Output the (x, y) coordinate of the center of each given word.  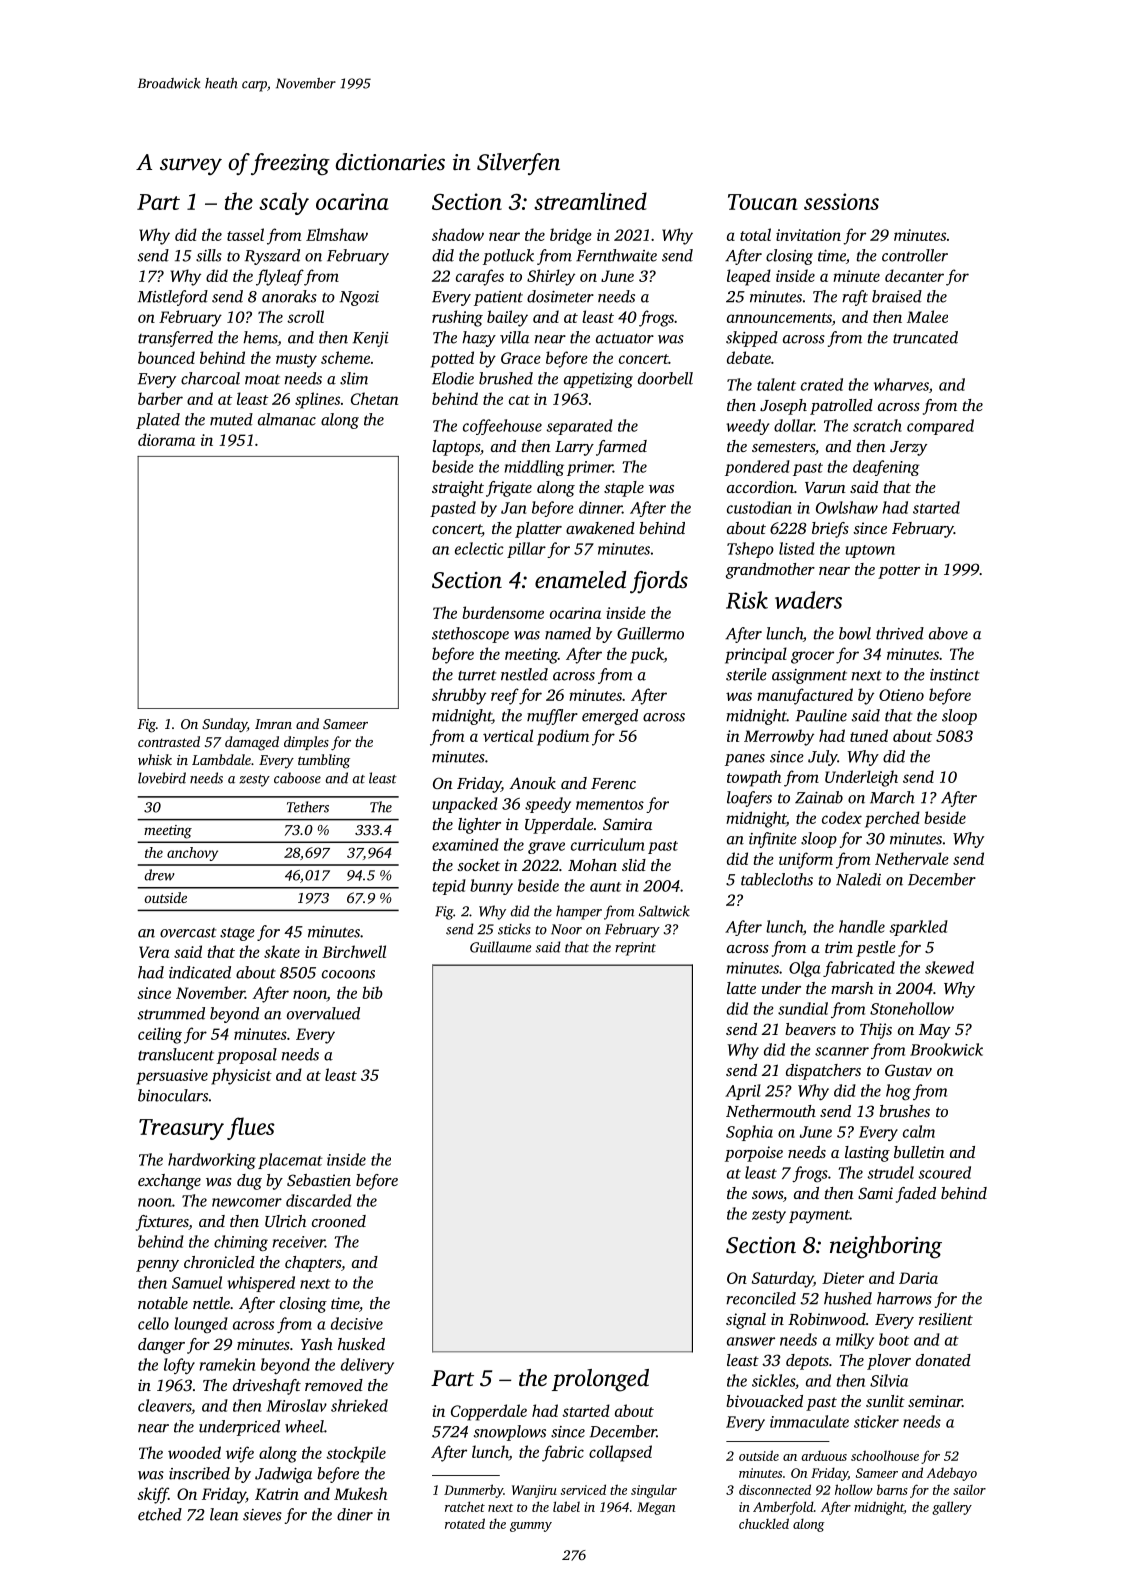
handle (862, 926)
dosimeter (560, 296)
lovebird (162, 778)
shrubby (459, 696)
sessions (841, 201)
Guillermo (650, 633)
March (892, 797)
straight (458, 489)
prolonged (600, 1380)
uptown (870, 551)
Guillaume (501, 947)
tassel (245, 234)
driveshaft (267, 1387)
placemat (290, 1161)
